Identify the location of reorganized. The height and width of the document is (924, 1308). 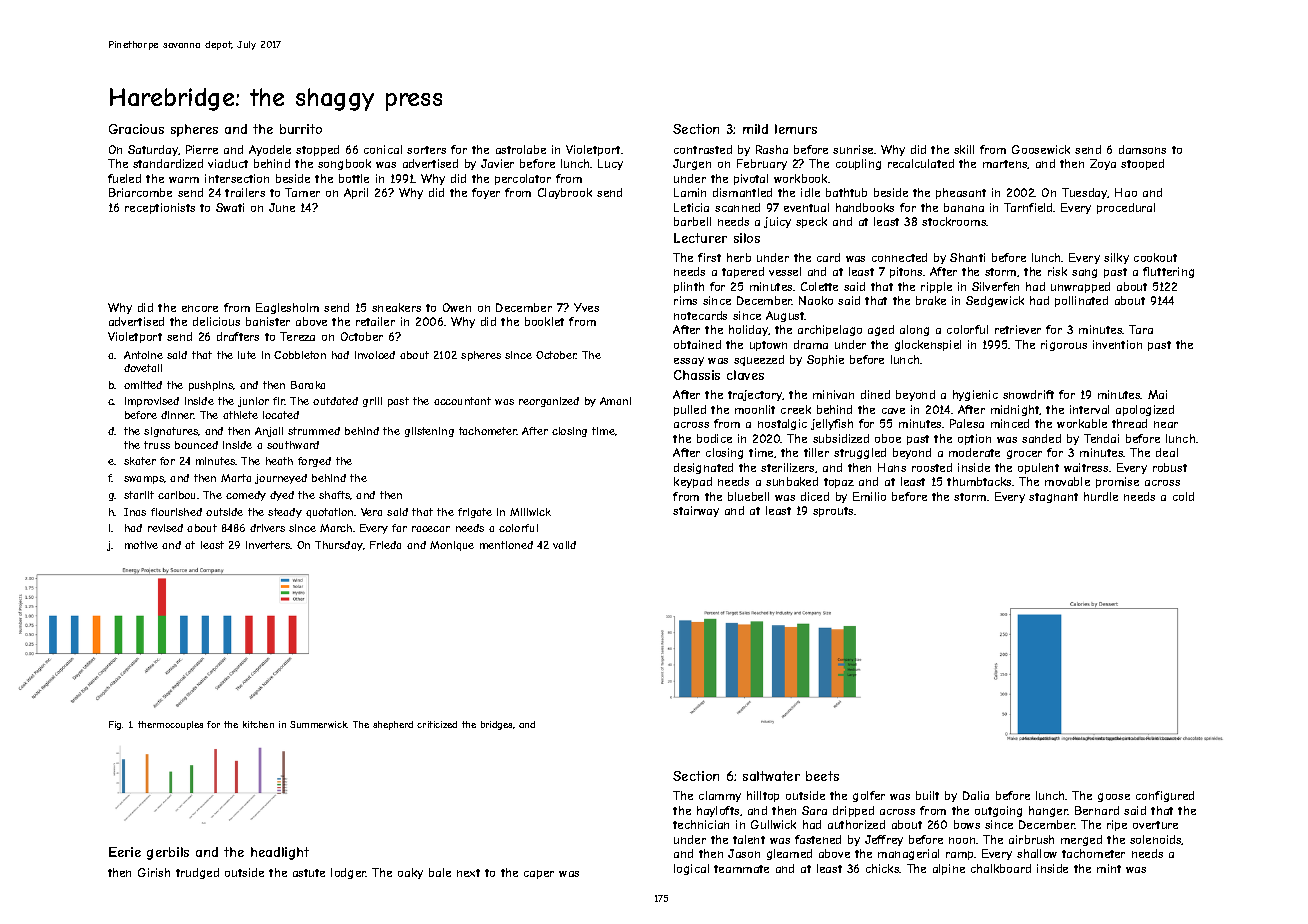
(549, 402).
